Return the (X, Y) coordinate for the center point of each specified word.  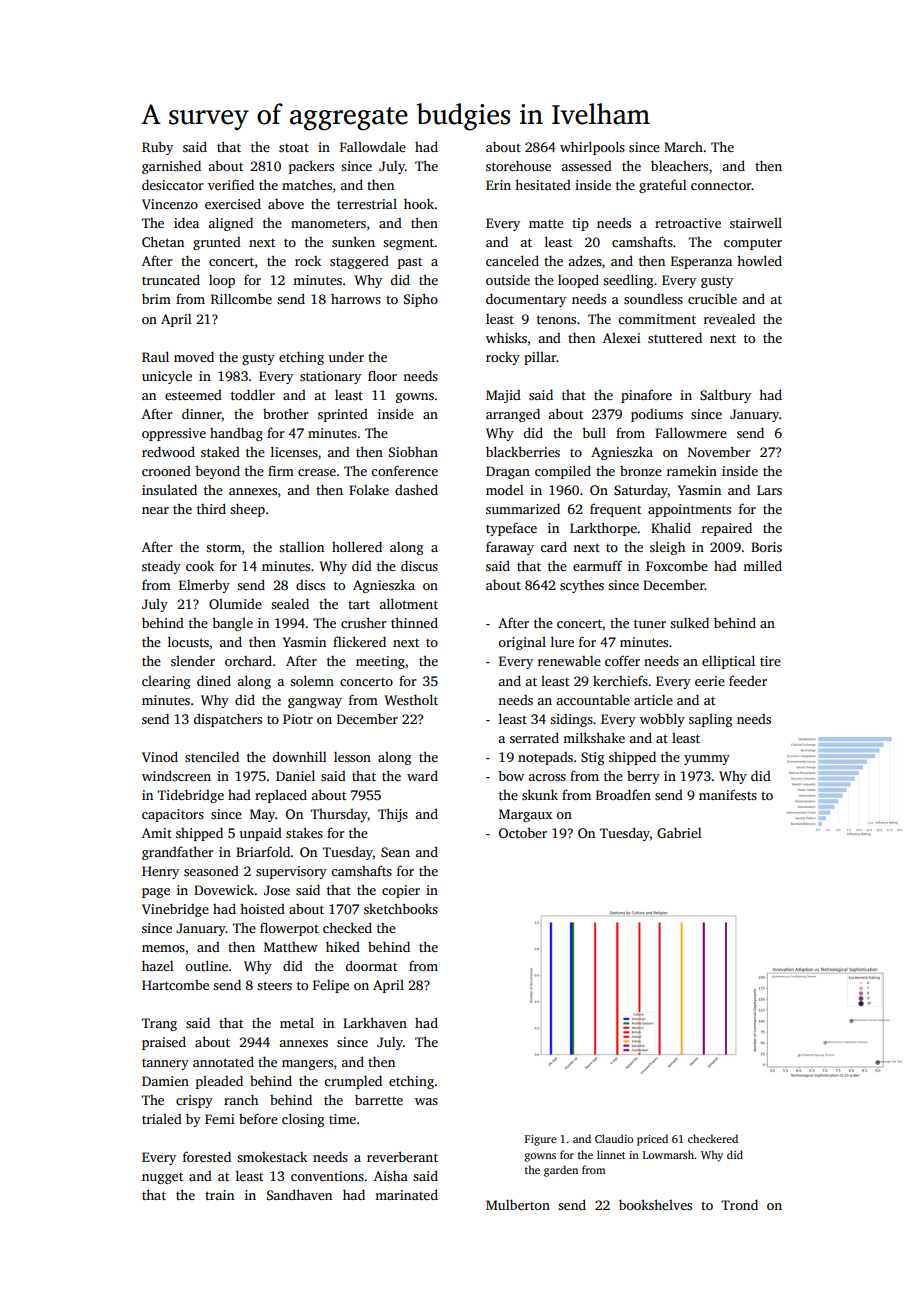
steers (274, 985)
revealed (729, 318)
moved (194, 356)
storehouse (518, 165)
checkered (713, 1138)
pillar (540, 358)
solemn (312, 680)
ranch (241, 1099)
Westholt (411, 699)
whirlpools (592, 148)
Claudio (614, 1138)
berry (643, 777)
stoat (294, 147)
